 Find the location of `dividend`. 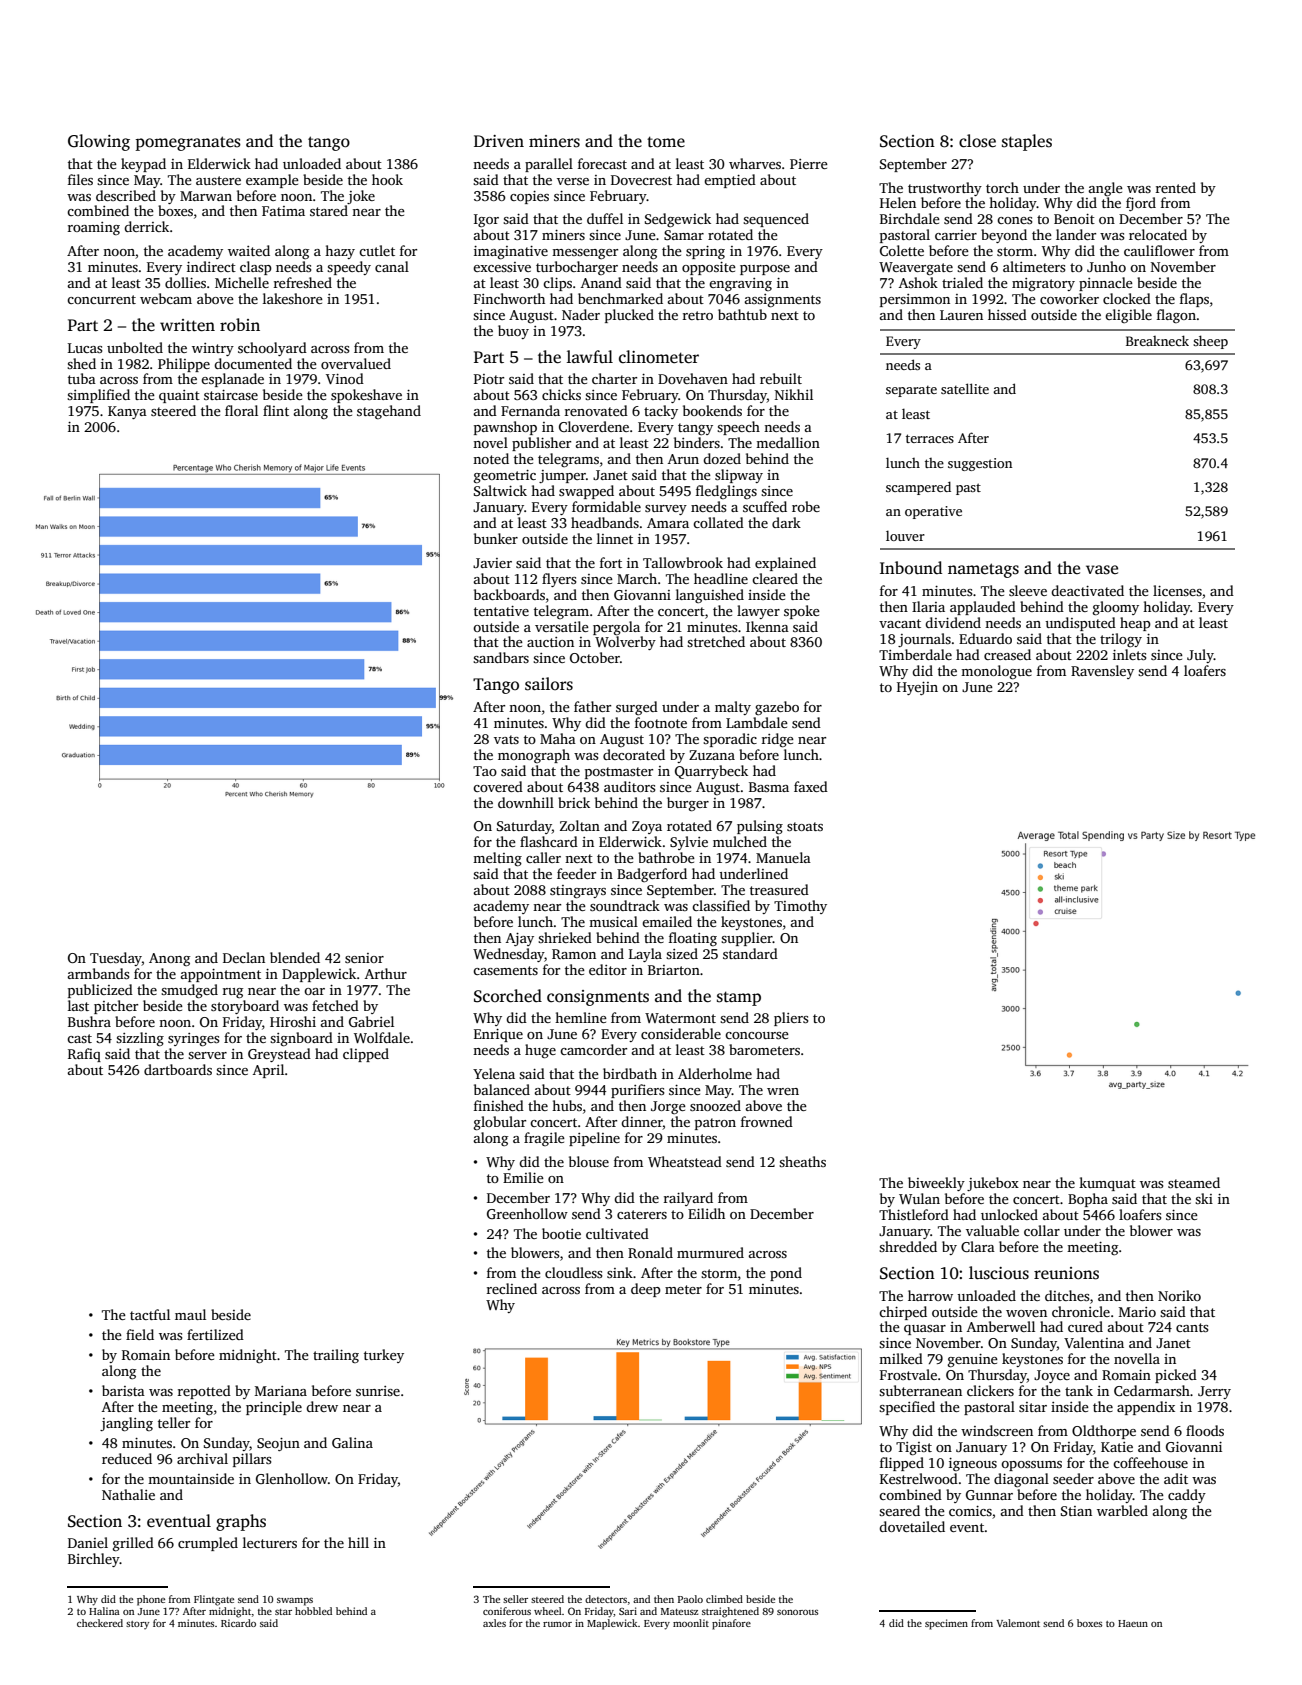

dividend is located at coordinates (953, 622).
